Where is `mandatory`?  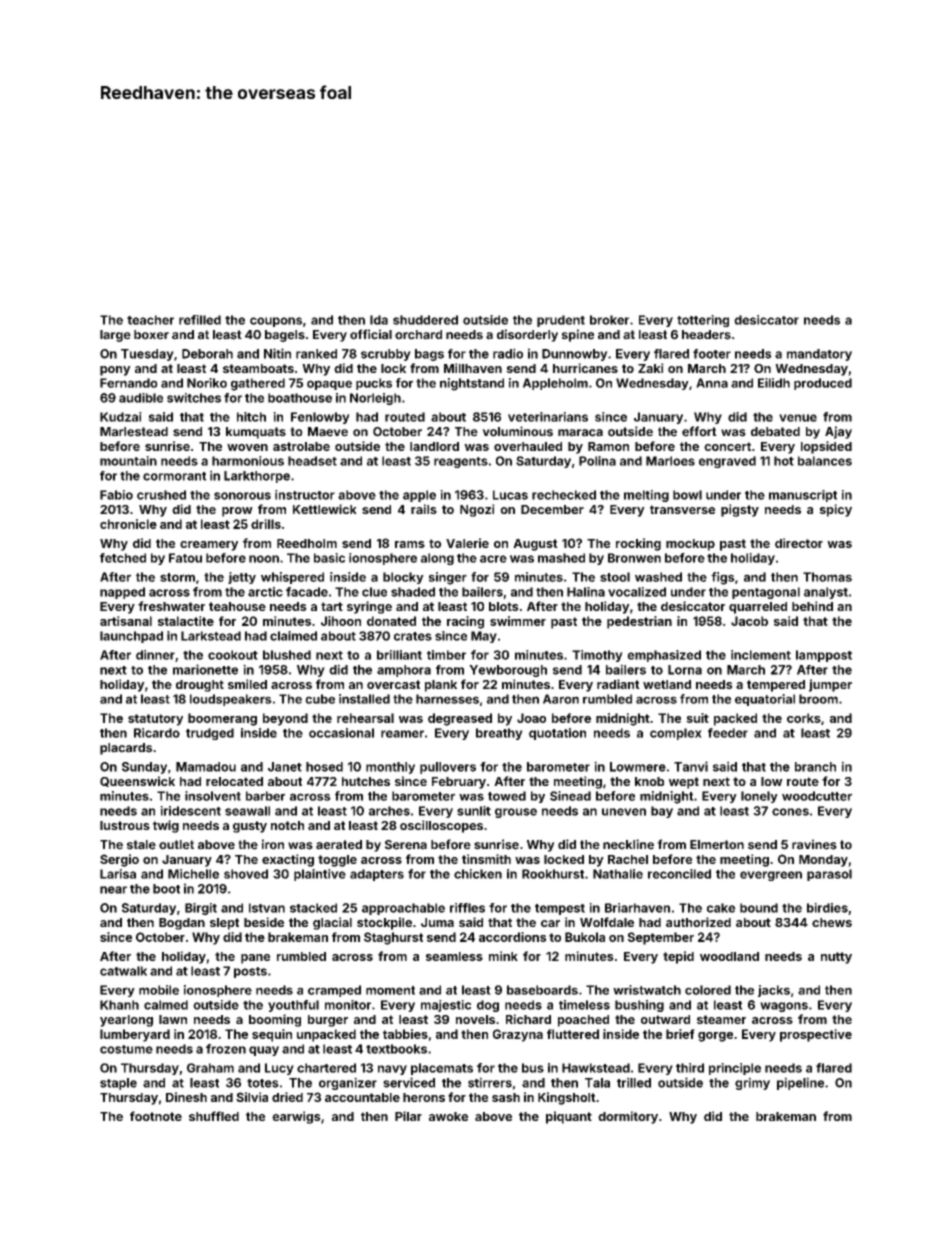 mandatory is located at coordinates (819, 355).
